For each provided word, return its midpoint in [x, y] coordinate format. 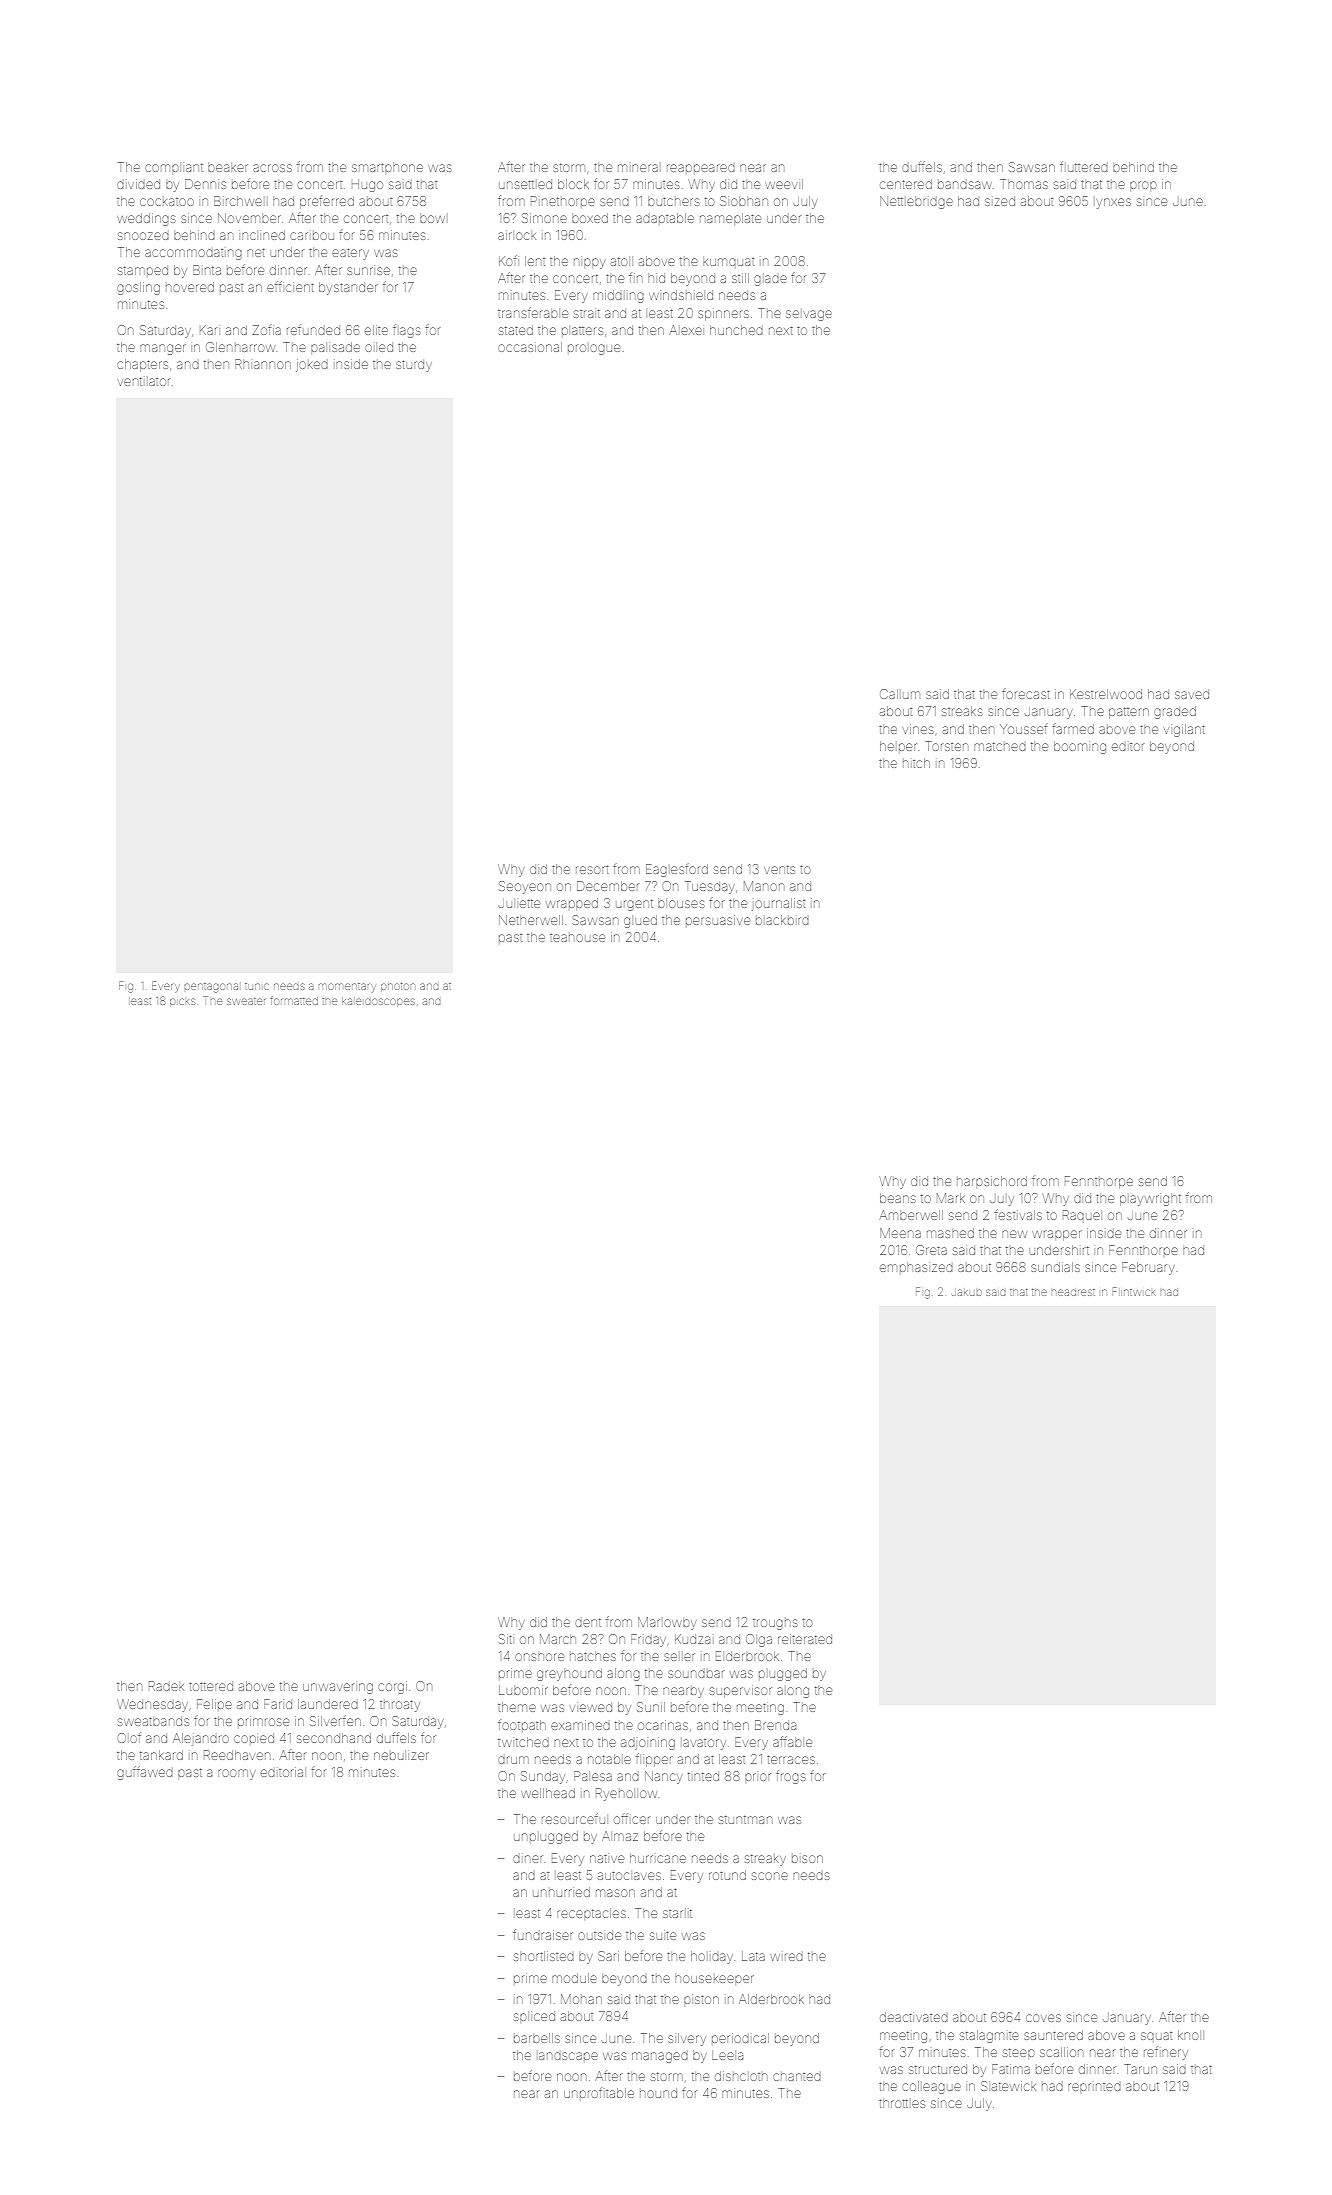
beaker [228, 168]
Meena [900, 1233]
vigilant [1184, 730]
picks [182, 1002]
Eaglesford [677, 870]
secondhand [334, 1738]
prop [1143, 185]
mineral [638, 168]
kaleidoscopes [378, 1002]
